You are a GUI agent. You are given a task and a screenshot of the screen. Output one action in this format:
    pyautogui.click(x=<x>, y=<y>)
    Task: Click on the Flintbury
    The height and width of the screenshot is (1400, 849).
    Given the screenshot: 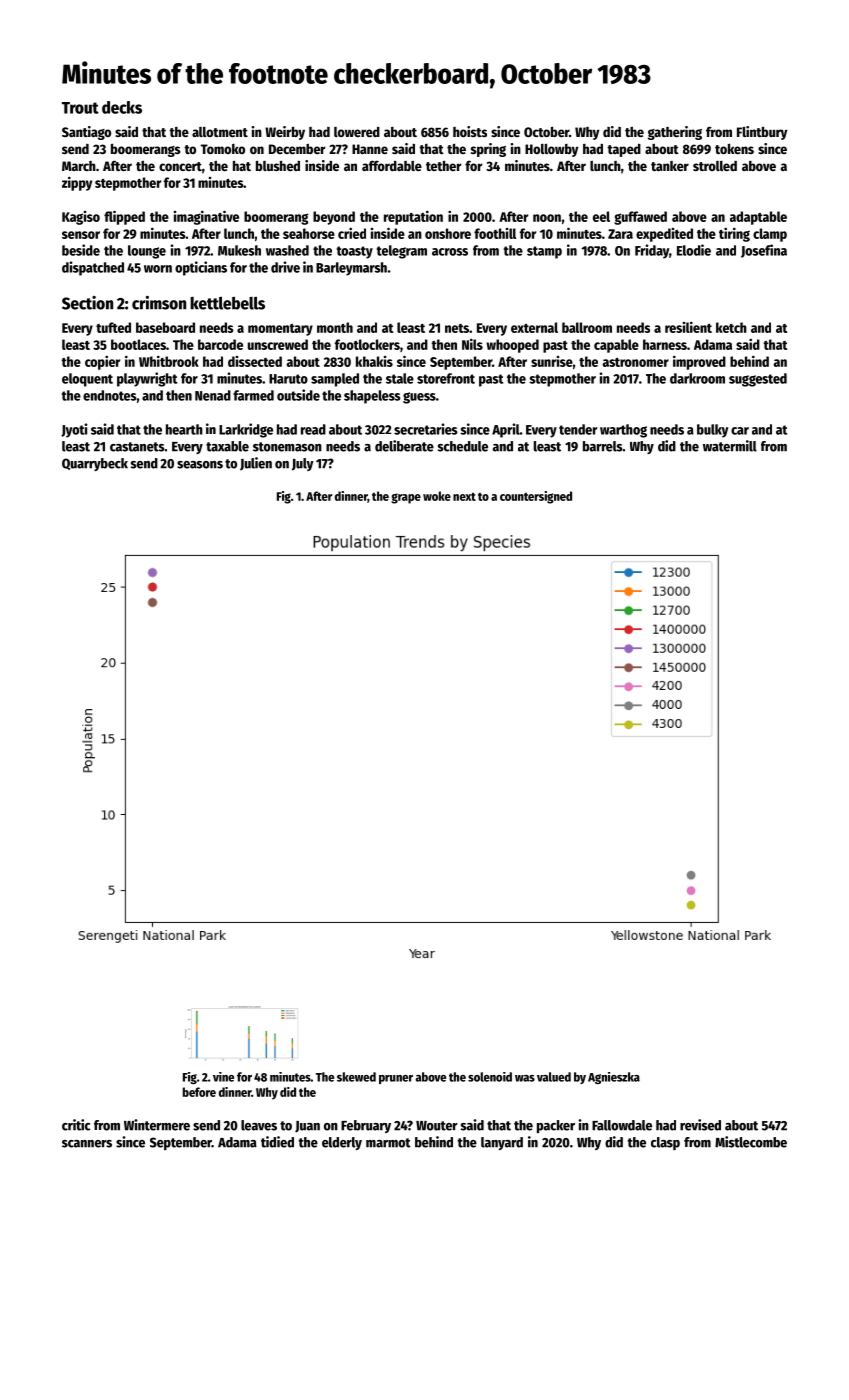 What is the action you would take?
    pyautogui.click(x=762, y=133)
